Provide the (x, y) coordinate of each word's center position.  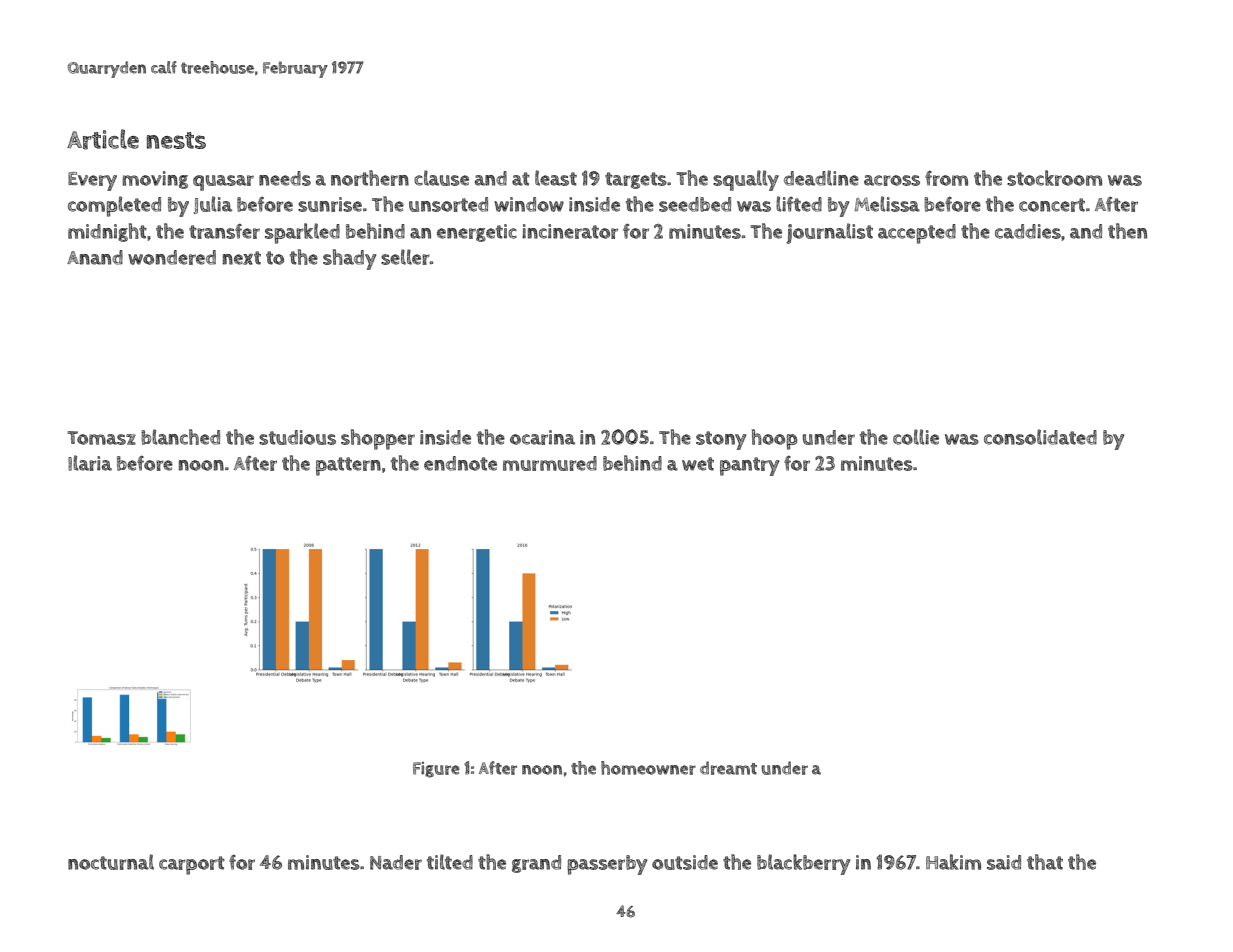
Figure (436, 769)
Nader (396, 862)
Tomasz (102, 438)
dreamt (728, 768)
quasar (223, 183)
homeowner (648, 768)
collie (916, 437)
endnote (460, 463)
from (946, 178)
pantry (749, 466)
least (556, 178)
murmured (550, 463)
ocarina (542, 437)
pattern (348, 466)
